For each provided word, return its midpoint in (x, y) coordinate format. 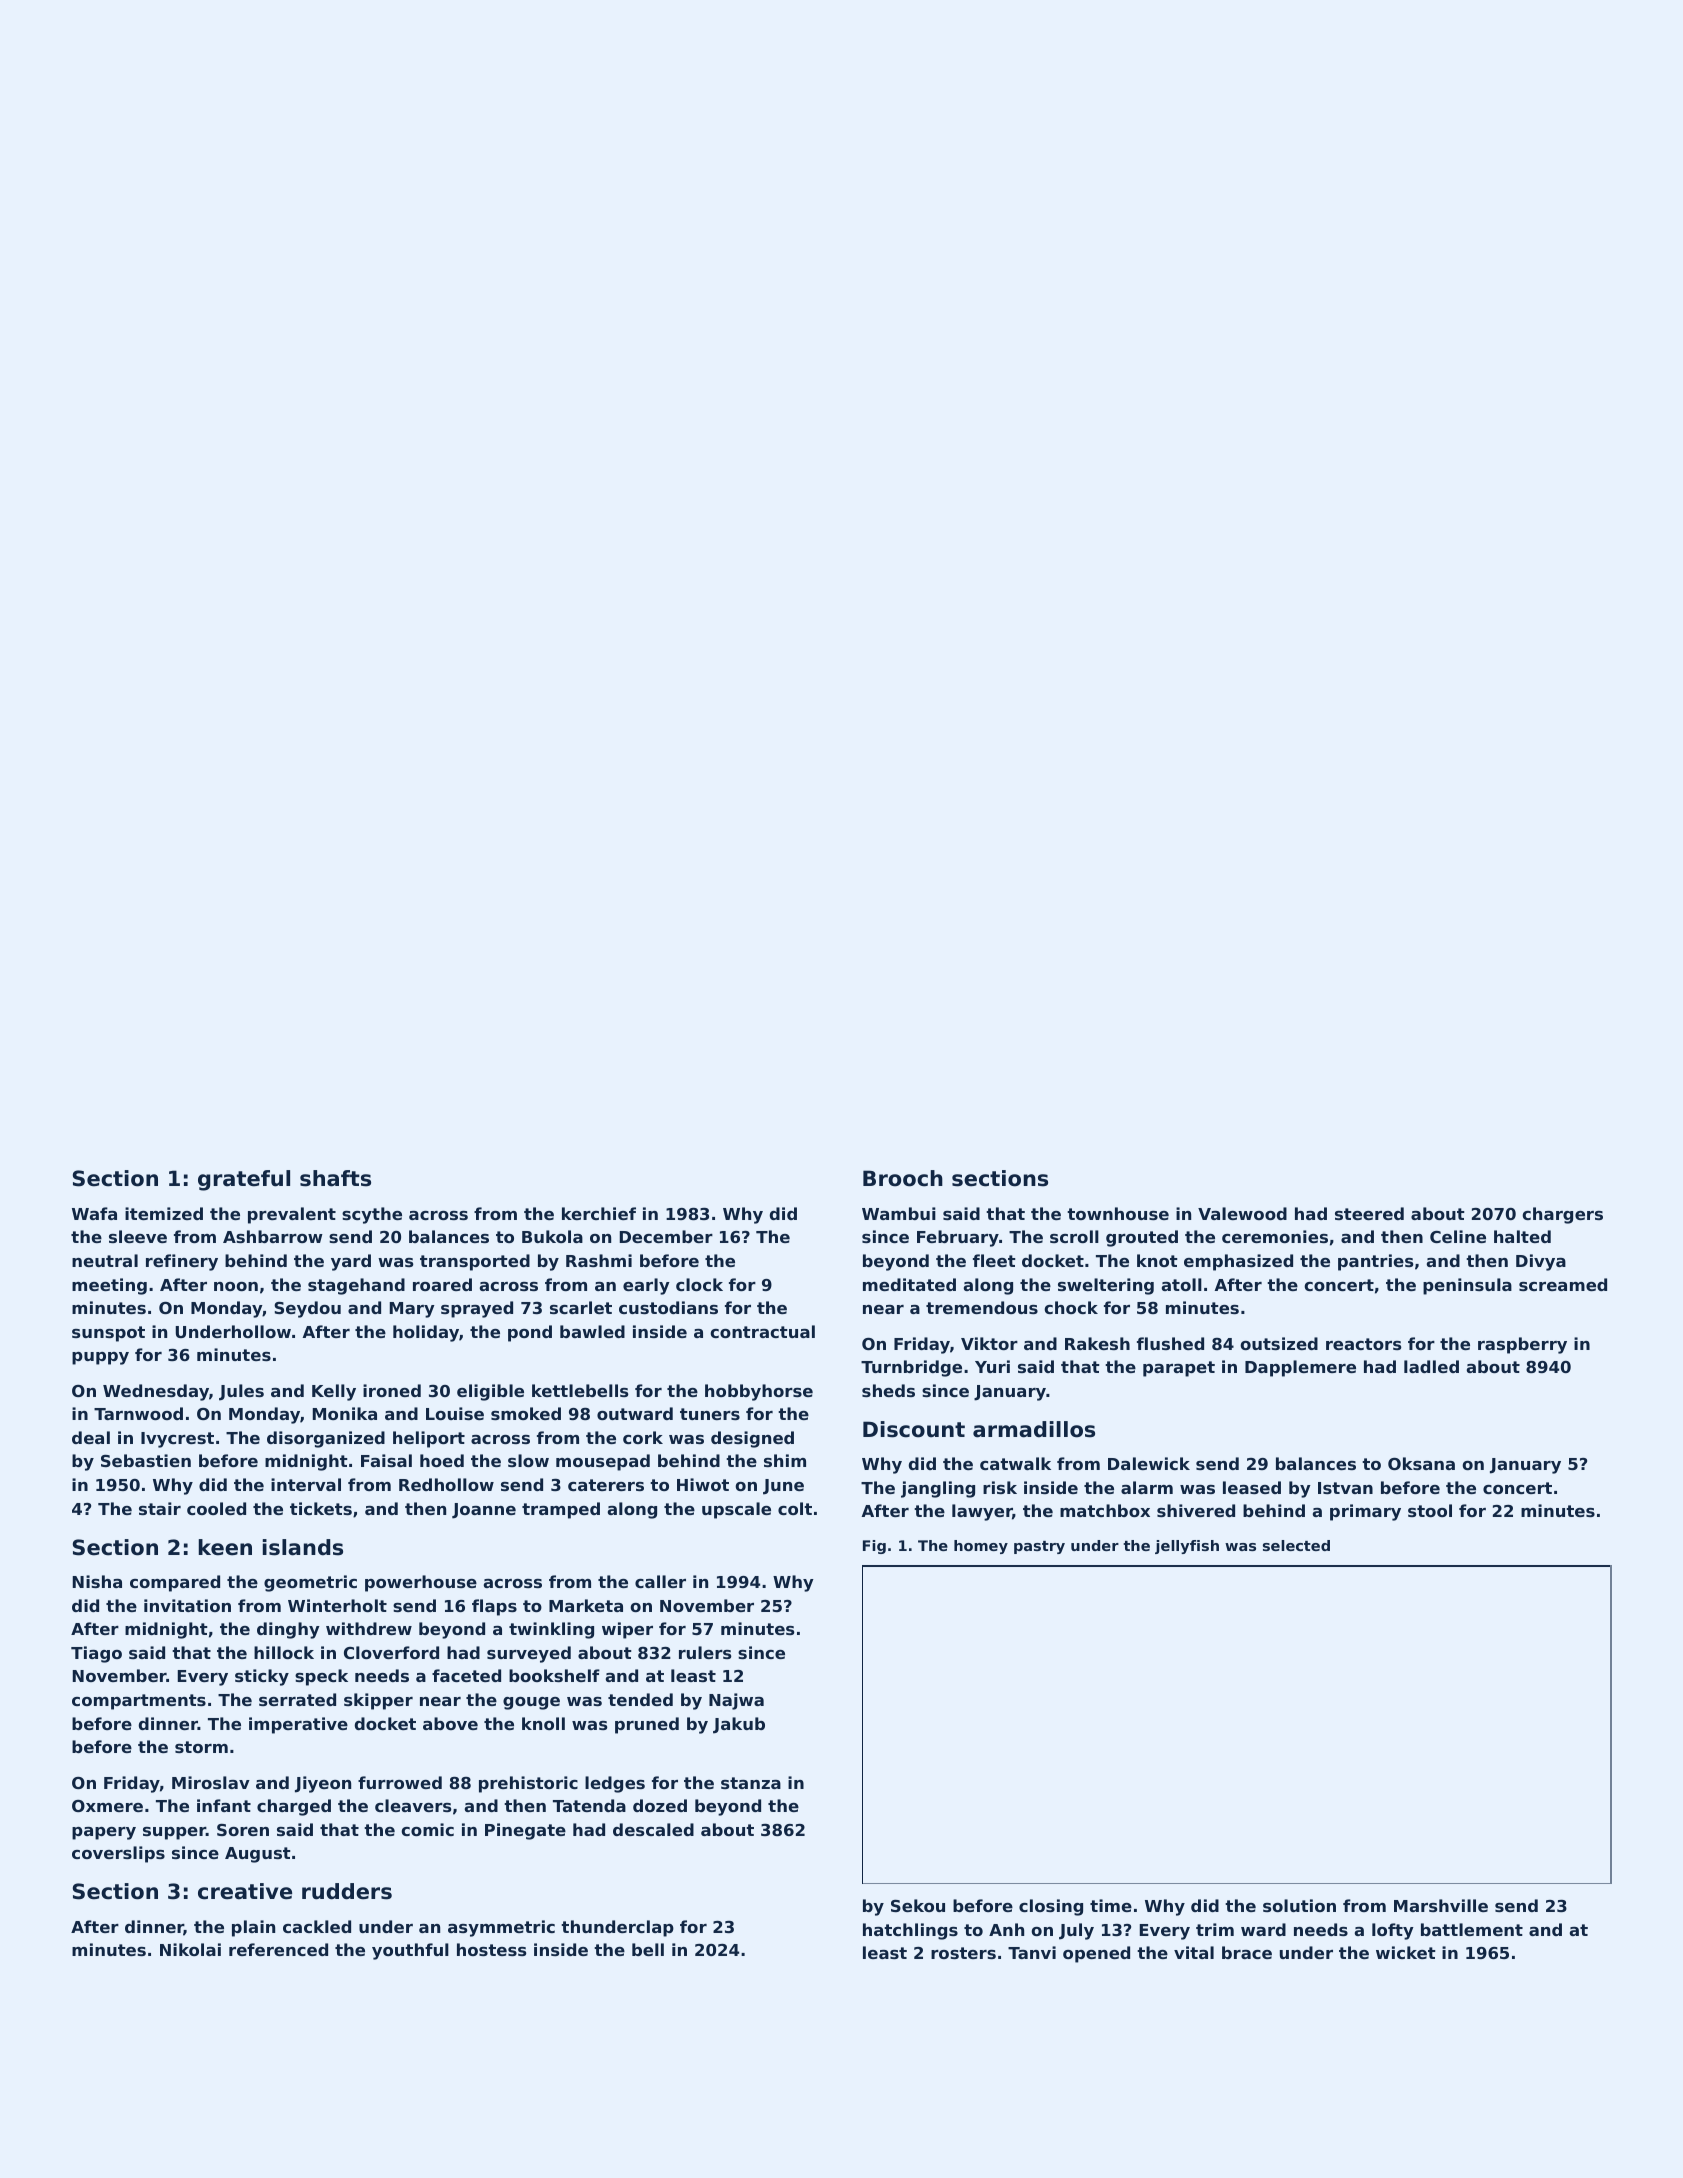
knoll (543, 1723)
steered (1369, 1213)
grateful (244, 1180)
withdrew (369, 1628)
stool (1430, 1510)
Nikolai (190, 1949)
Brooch (903, 1178)
